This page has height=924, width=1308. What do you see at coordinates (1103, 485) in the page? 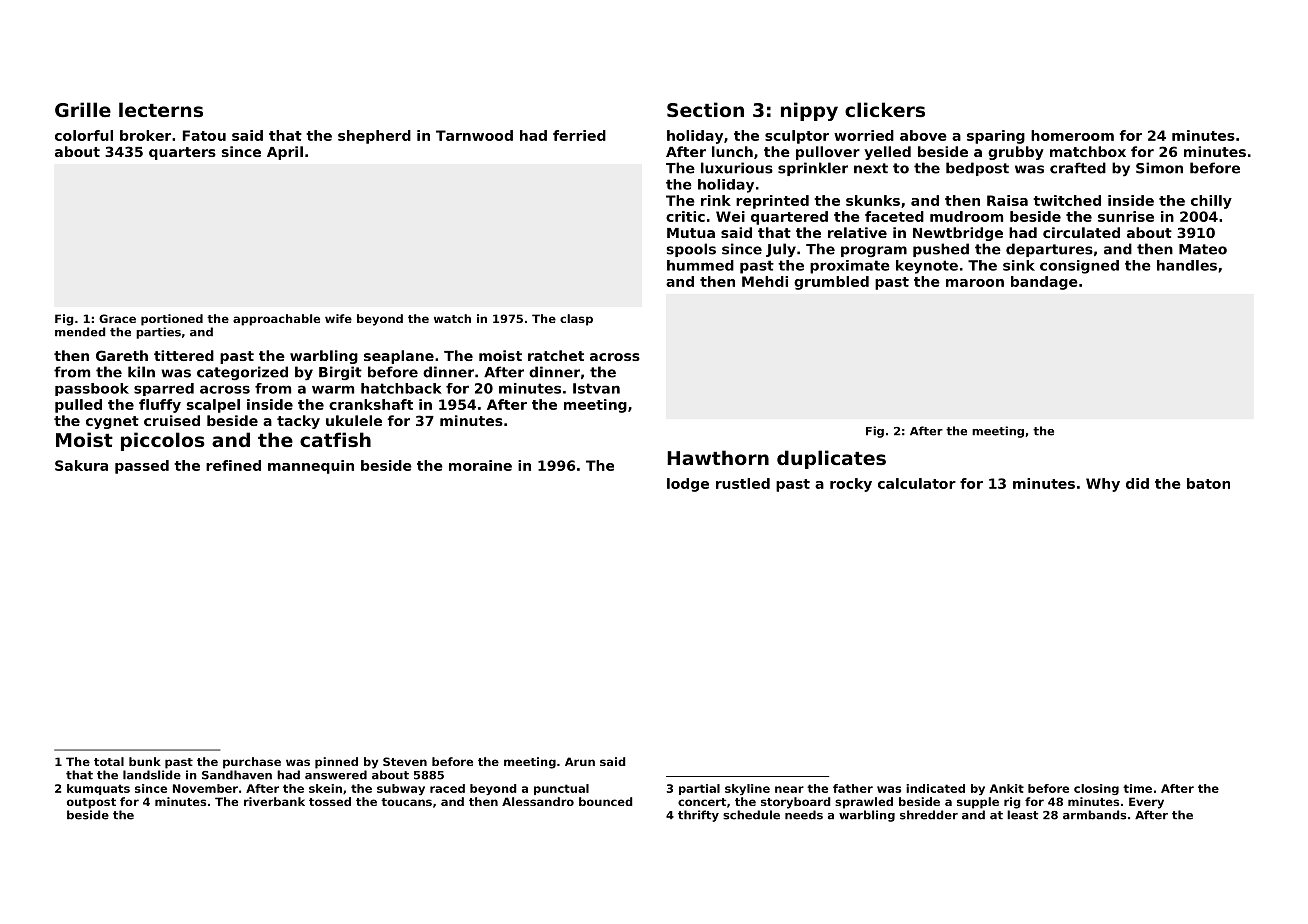
I see `Why` at bounding box center [1103, 485].
